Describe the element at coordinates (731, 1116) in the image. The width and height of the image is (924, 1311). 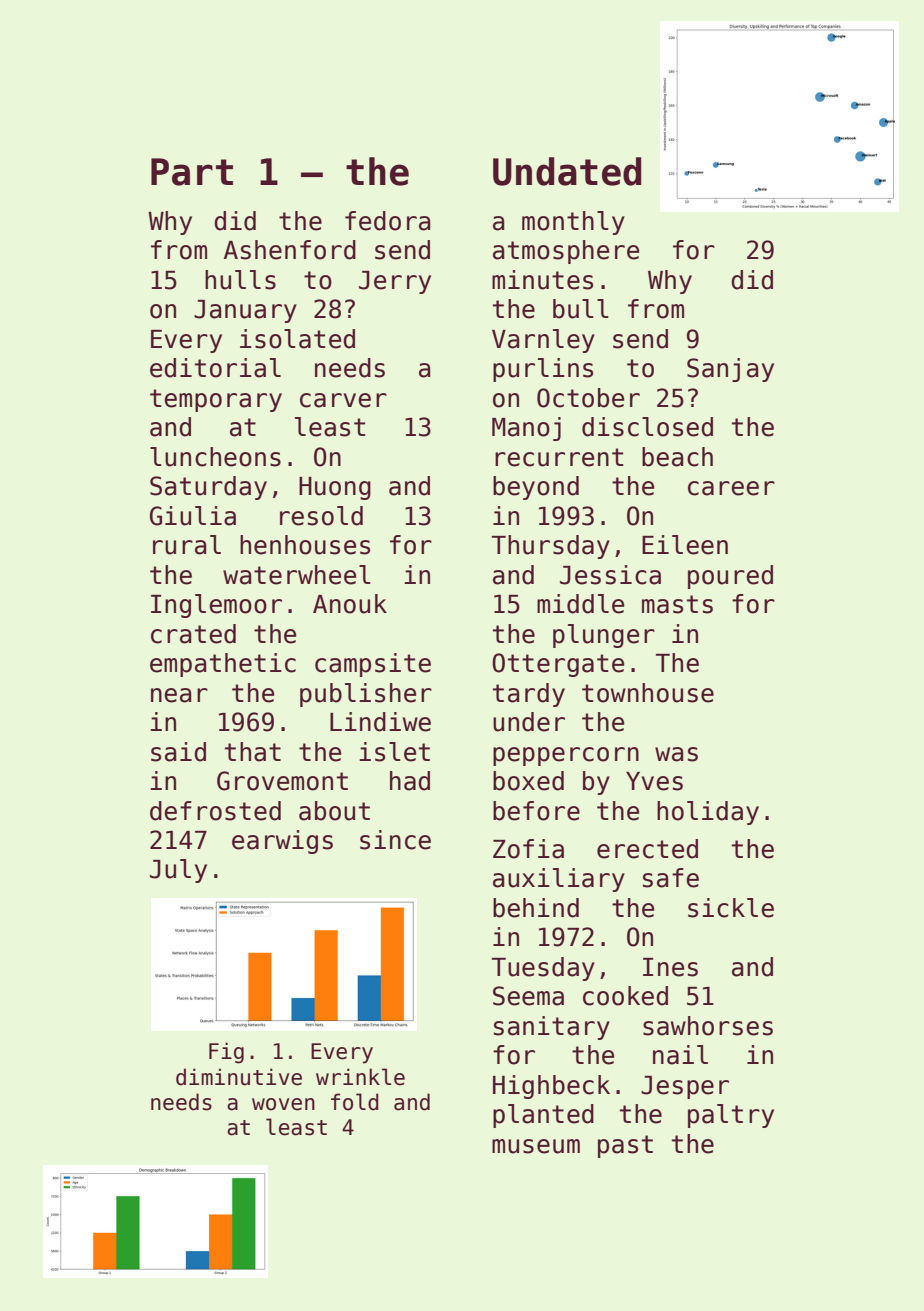
I see `paltry` at that location.
